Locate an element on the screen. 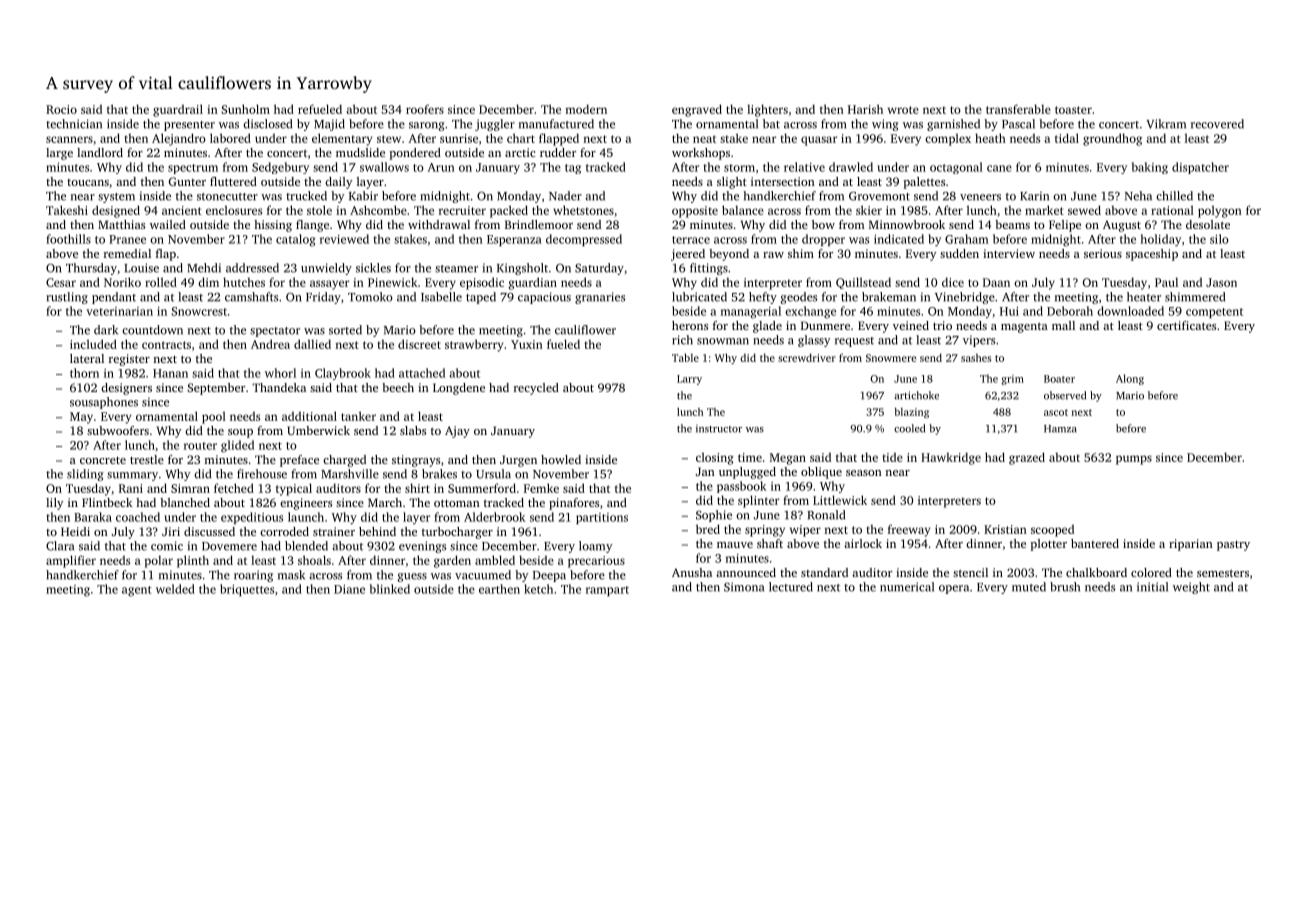 This screenshot has height=924, width=1308. modern is located at coordinates (586, 109).
